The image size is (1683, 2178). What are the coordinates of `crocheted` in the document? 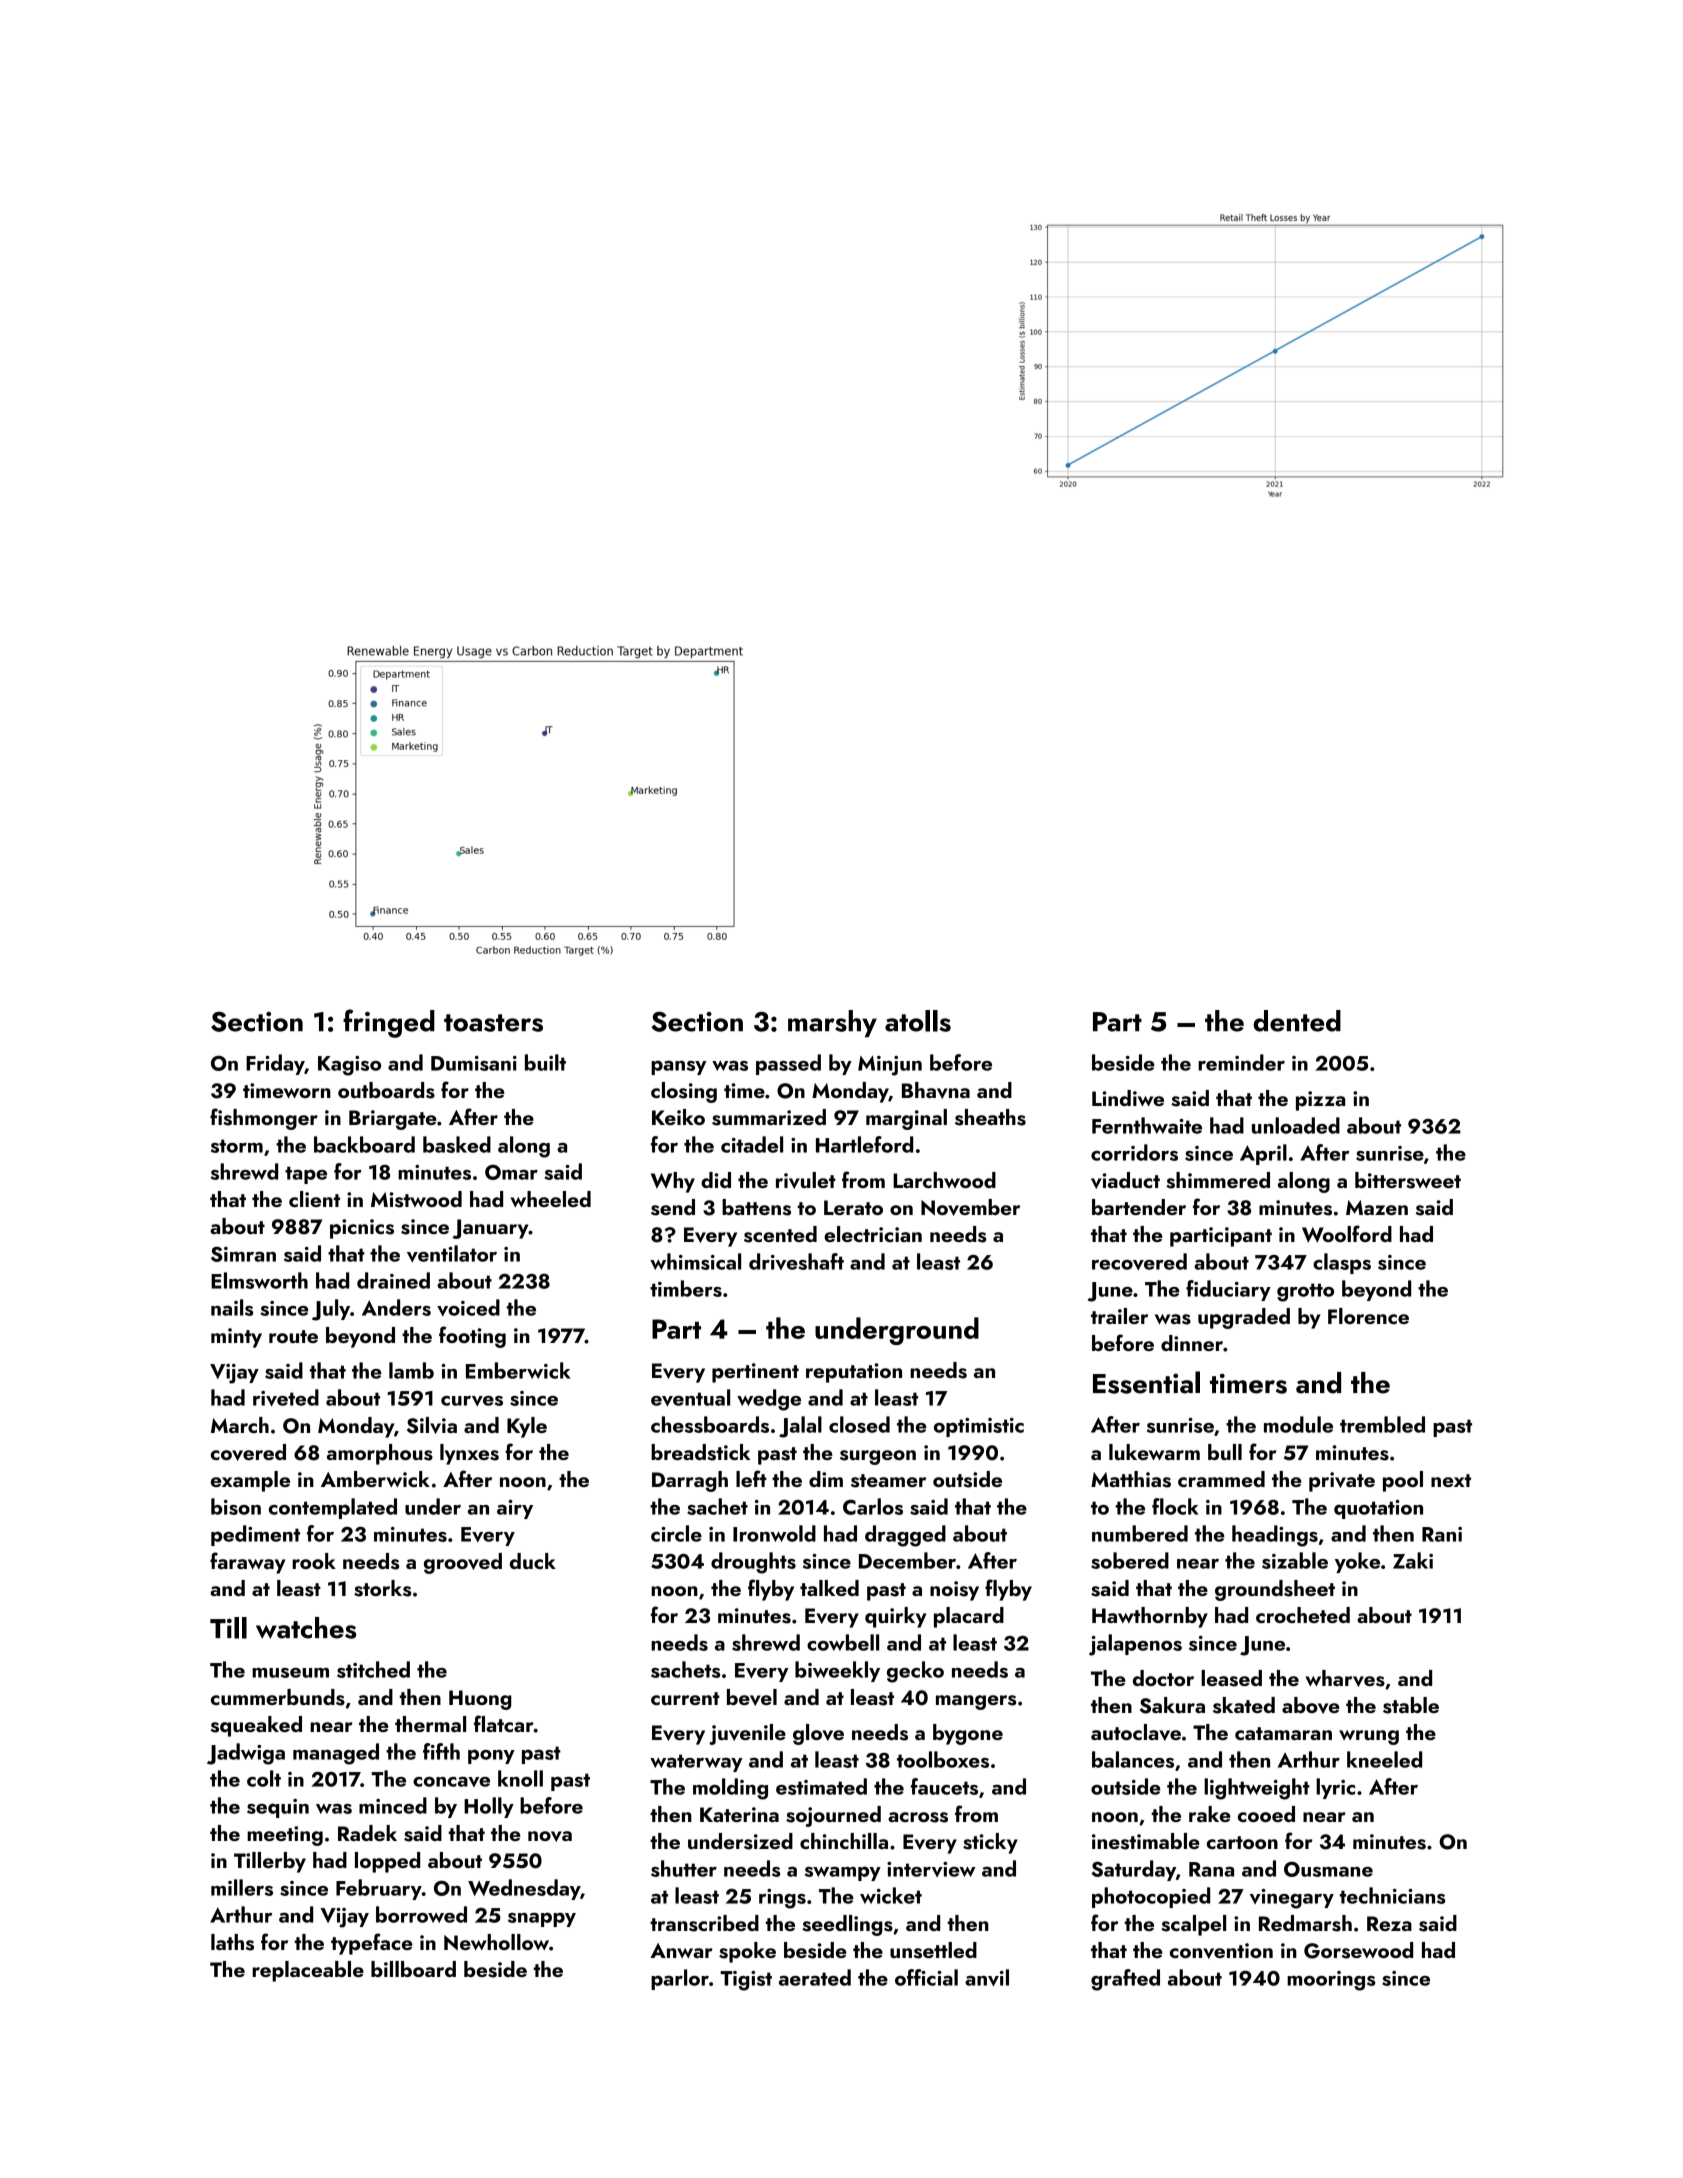 It's located at (1303, 1615).
